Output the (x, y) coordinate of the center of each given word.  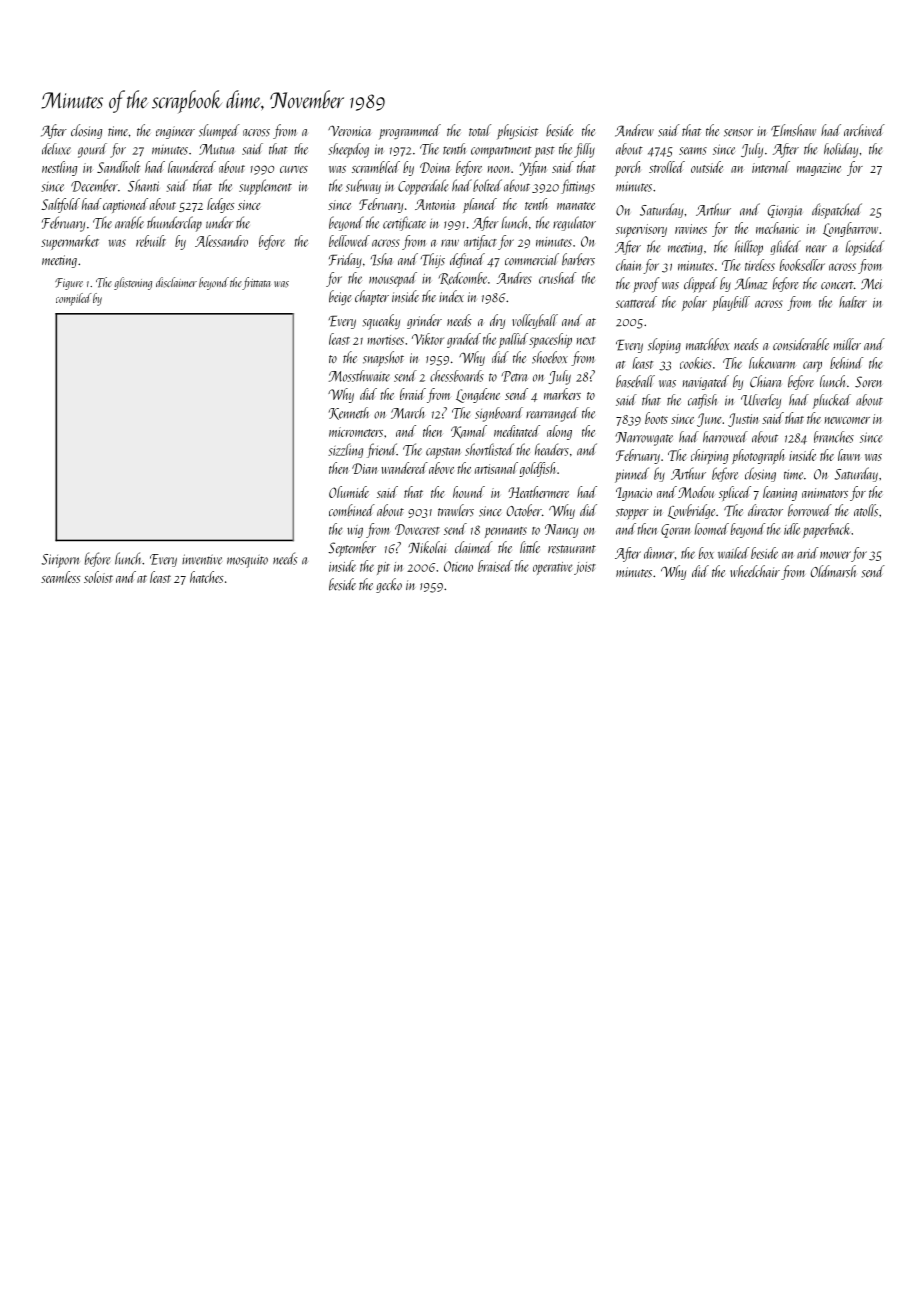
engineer (175, 132)
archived (864, 130)
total (480, 130)
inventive (202, 559)
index (451, 296)
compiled (74, 299)
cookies (696, 363)
